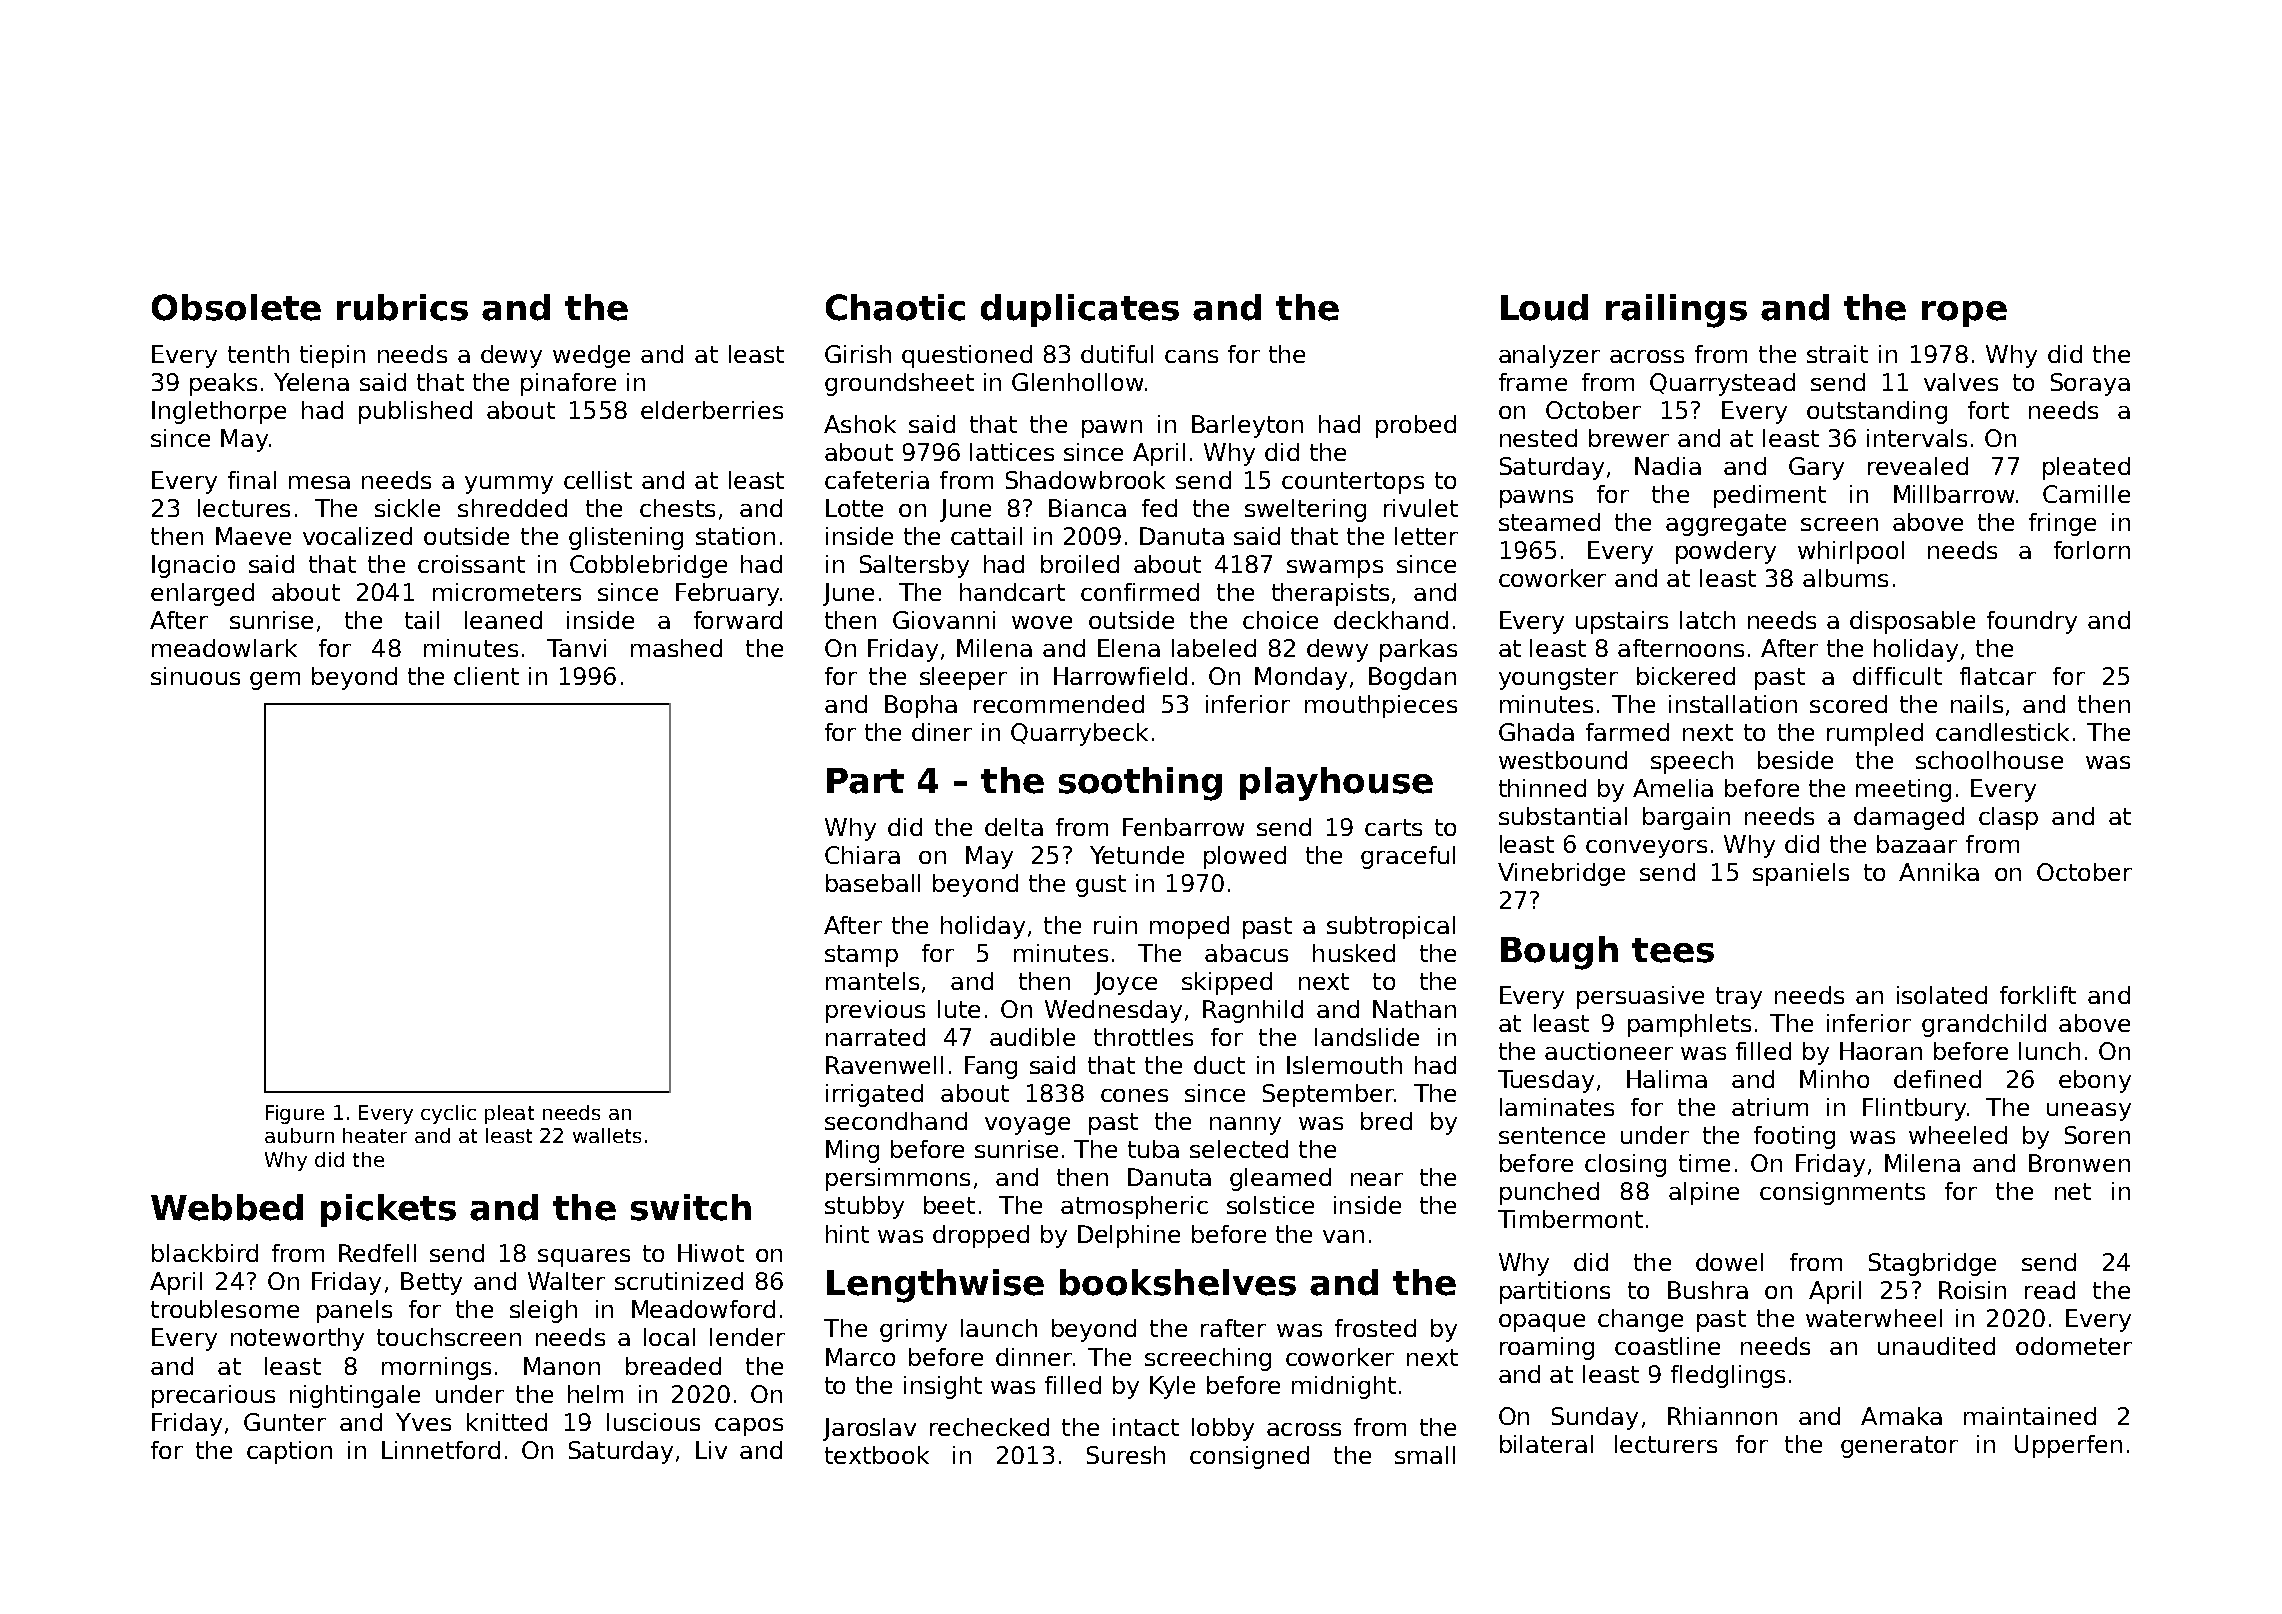 The width and height of the screenshot is (2282, 1614). Describe the element at coordinates (711, 1450) in the screenshot. I see `Liv` at that location.
